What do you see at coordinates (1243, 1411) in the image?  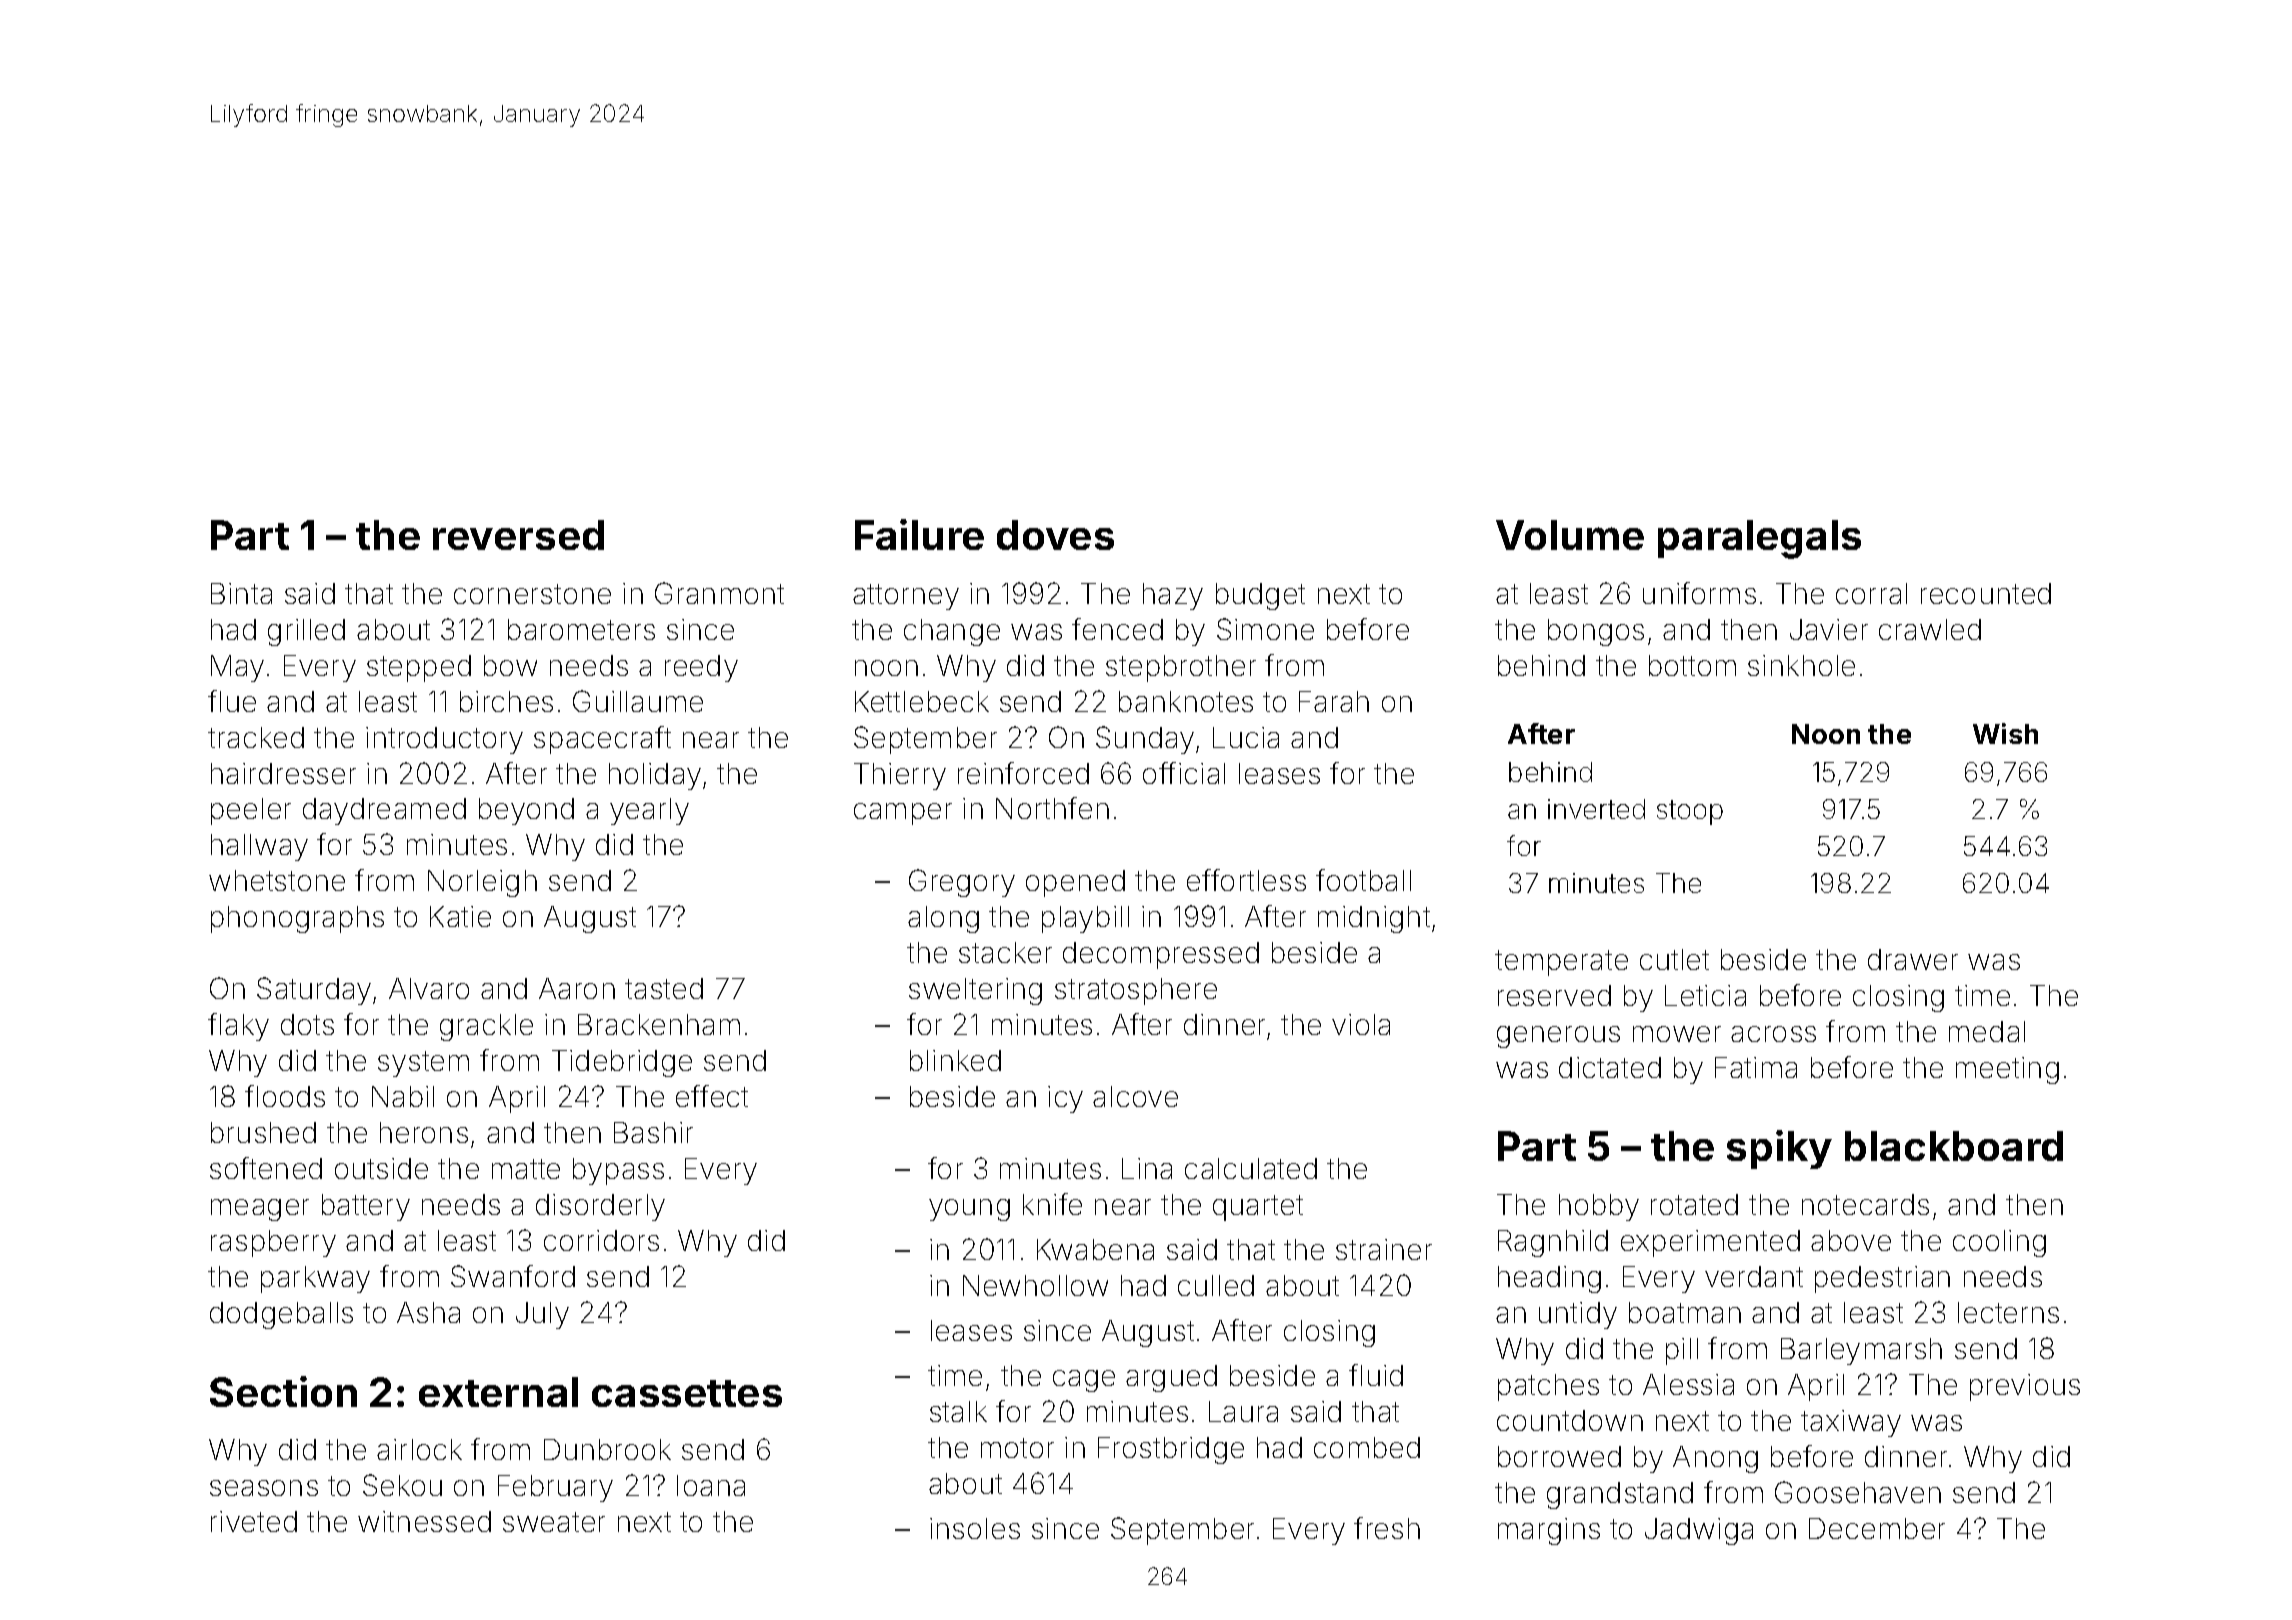 I see `Laura` at bounding box center [1243, 1411].
